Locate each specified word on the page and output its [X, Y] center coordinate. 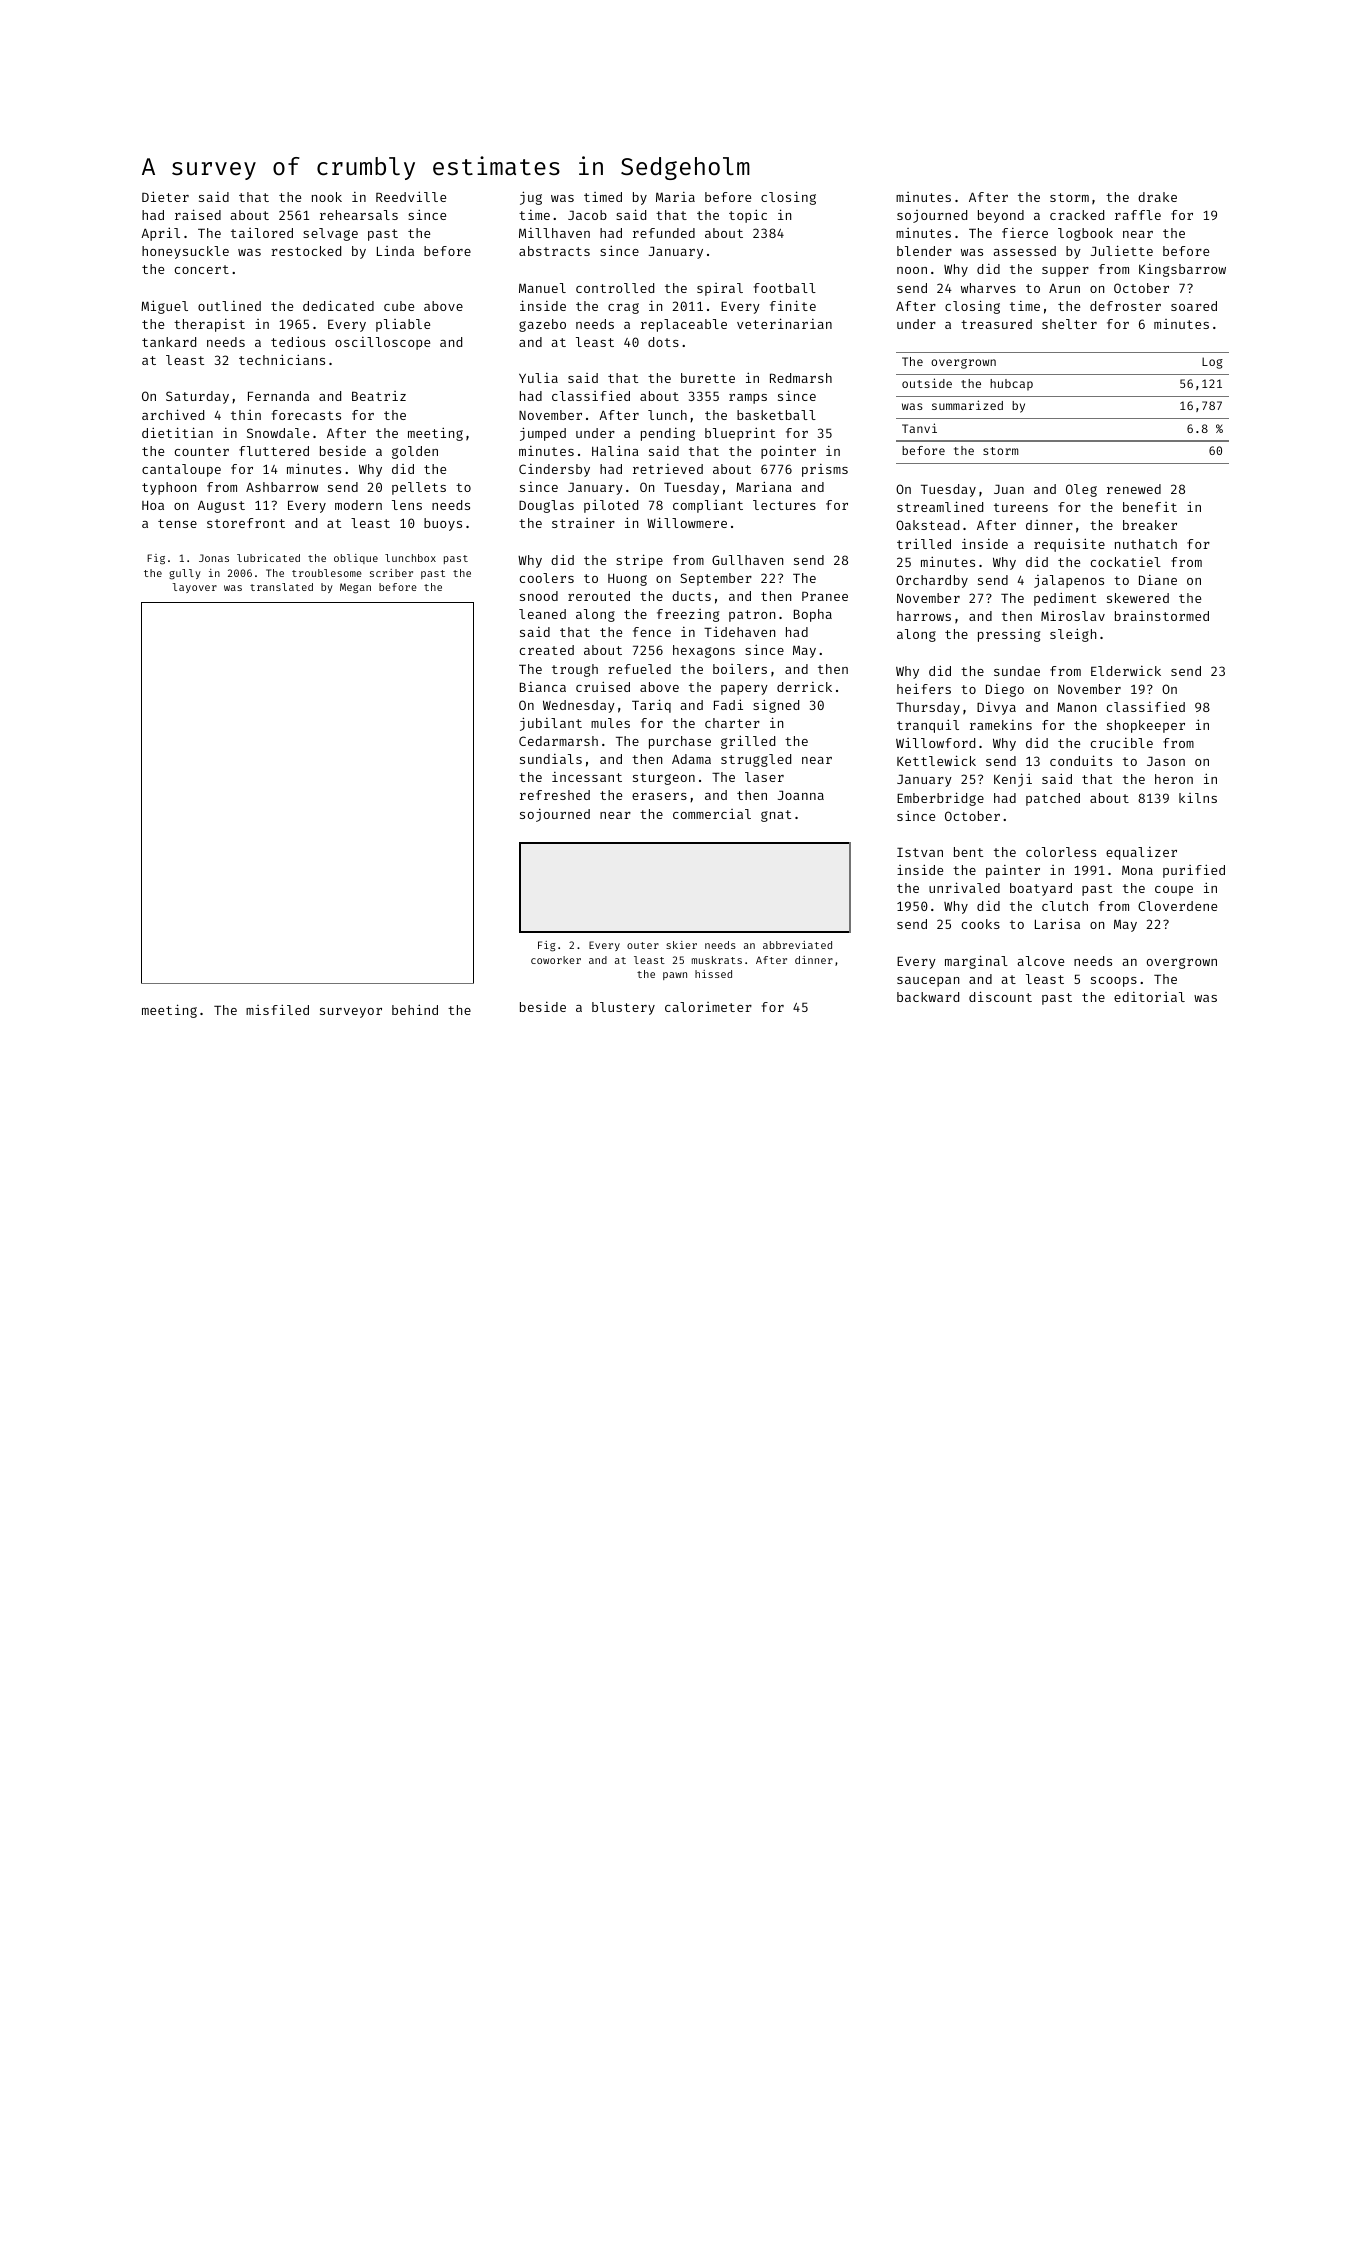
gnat [776, 816]
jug [531, 198]
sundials [551, 759]
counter [202, 451]
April [160, 234]
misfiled [277, 1009]
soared [1194, 306]
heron [1174, 779]
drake [1157, 197]
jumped [543, 434]
